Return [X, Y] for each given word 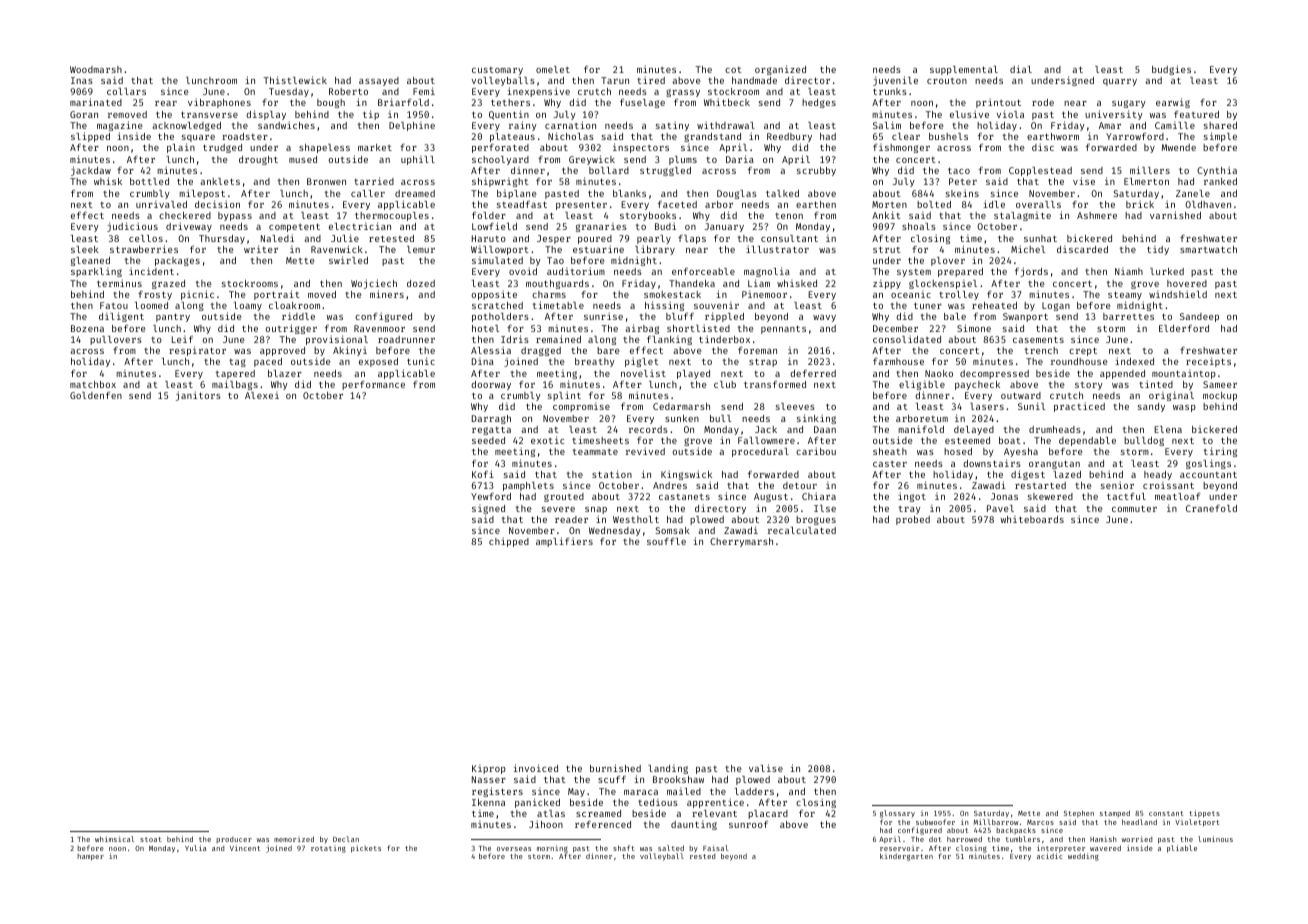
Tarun [615, 80]
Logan [1056, 306]
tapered [235, 374]
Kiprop [489, 769]
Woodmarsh [96, 69]
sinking [816, 419]
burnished [615, 768]
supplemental [964, 70]
